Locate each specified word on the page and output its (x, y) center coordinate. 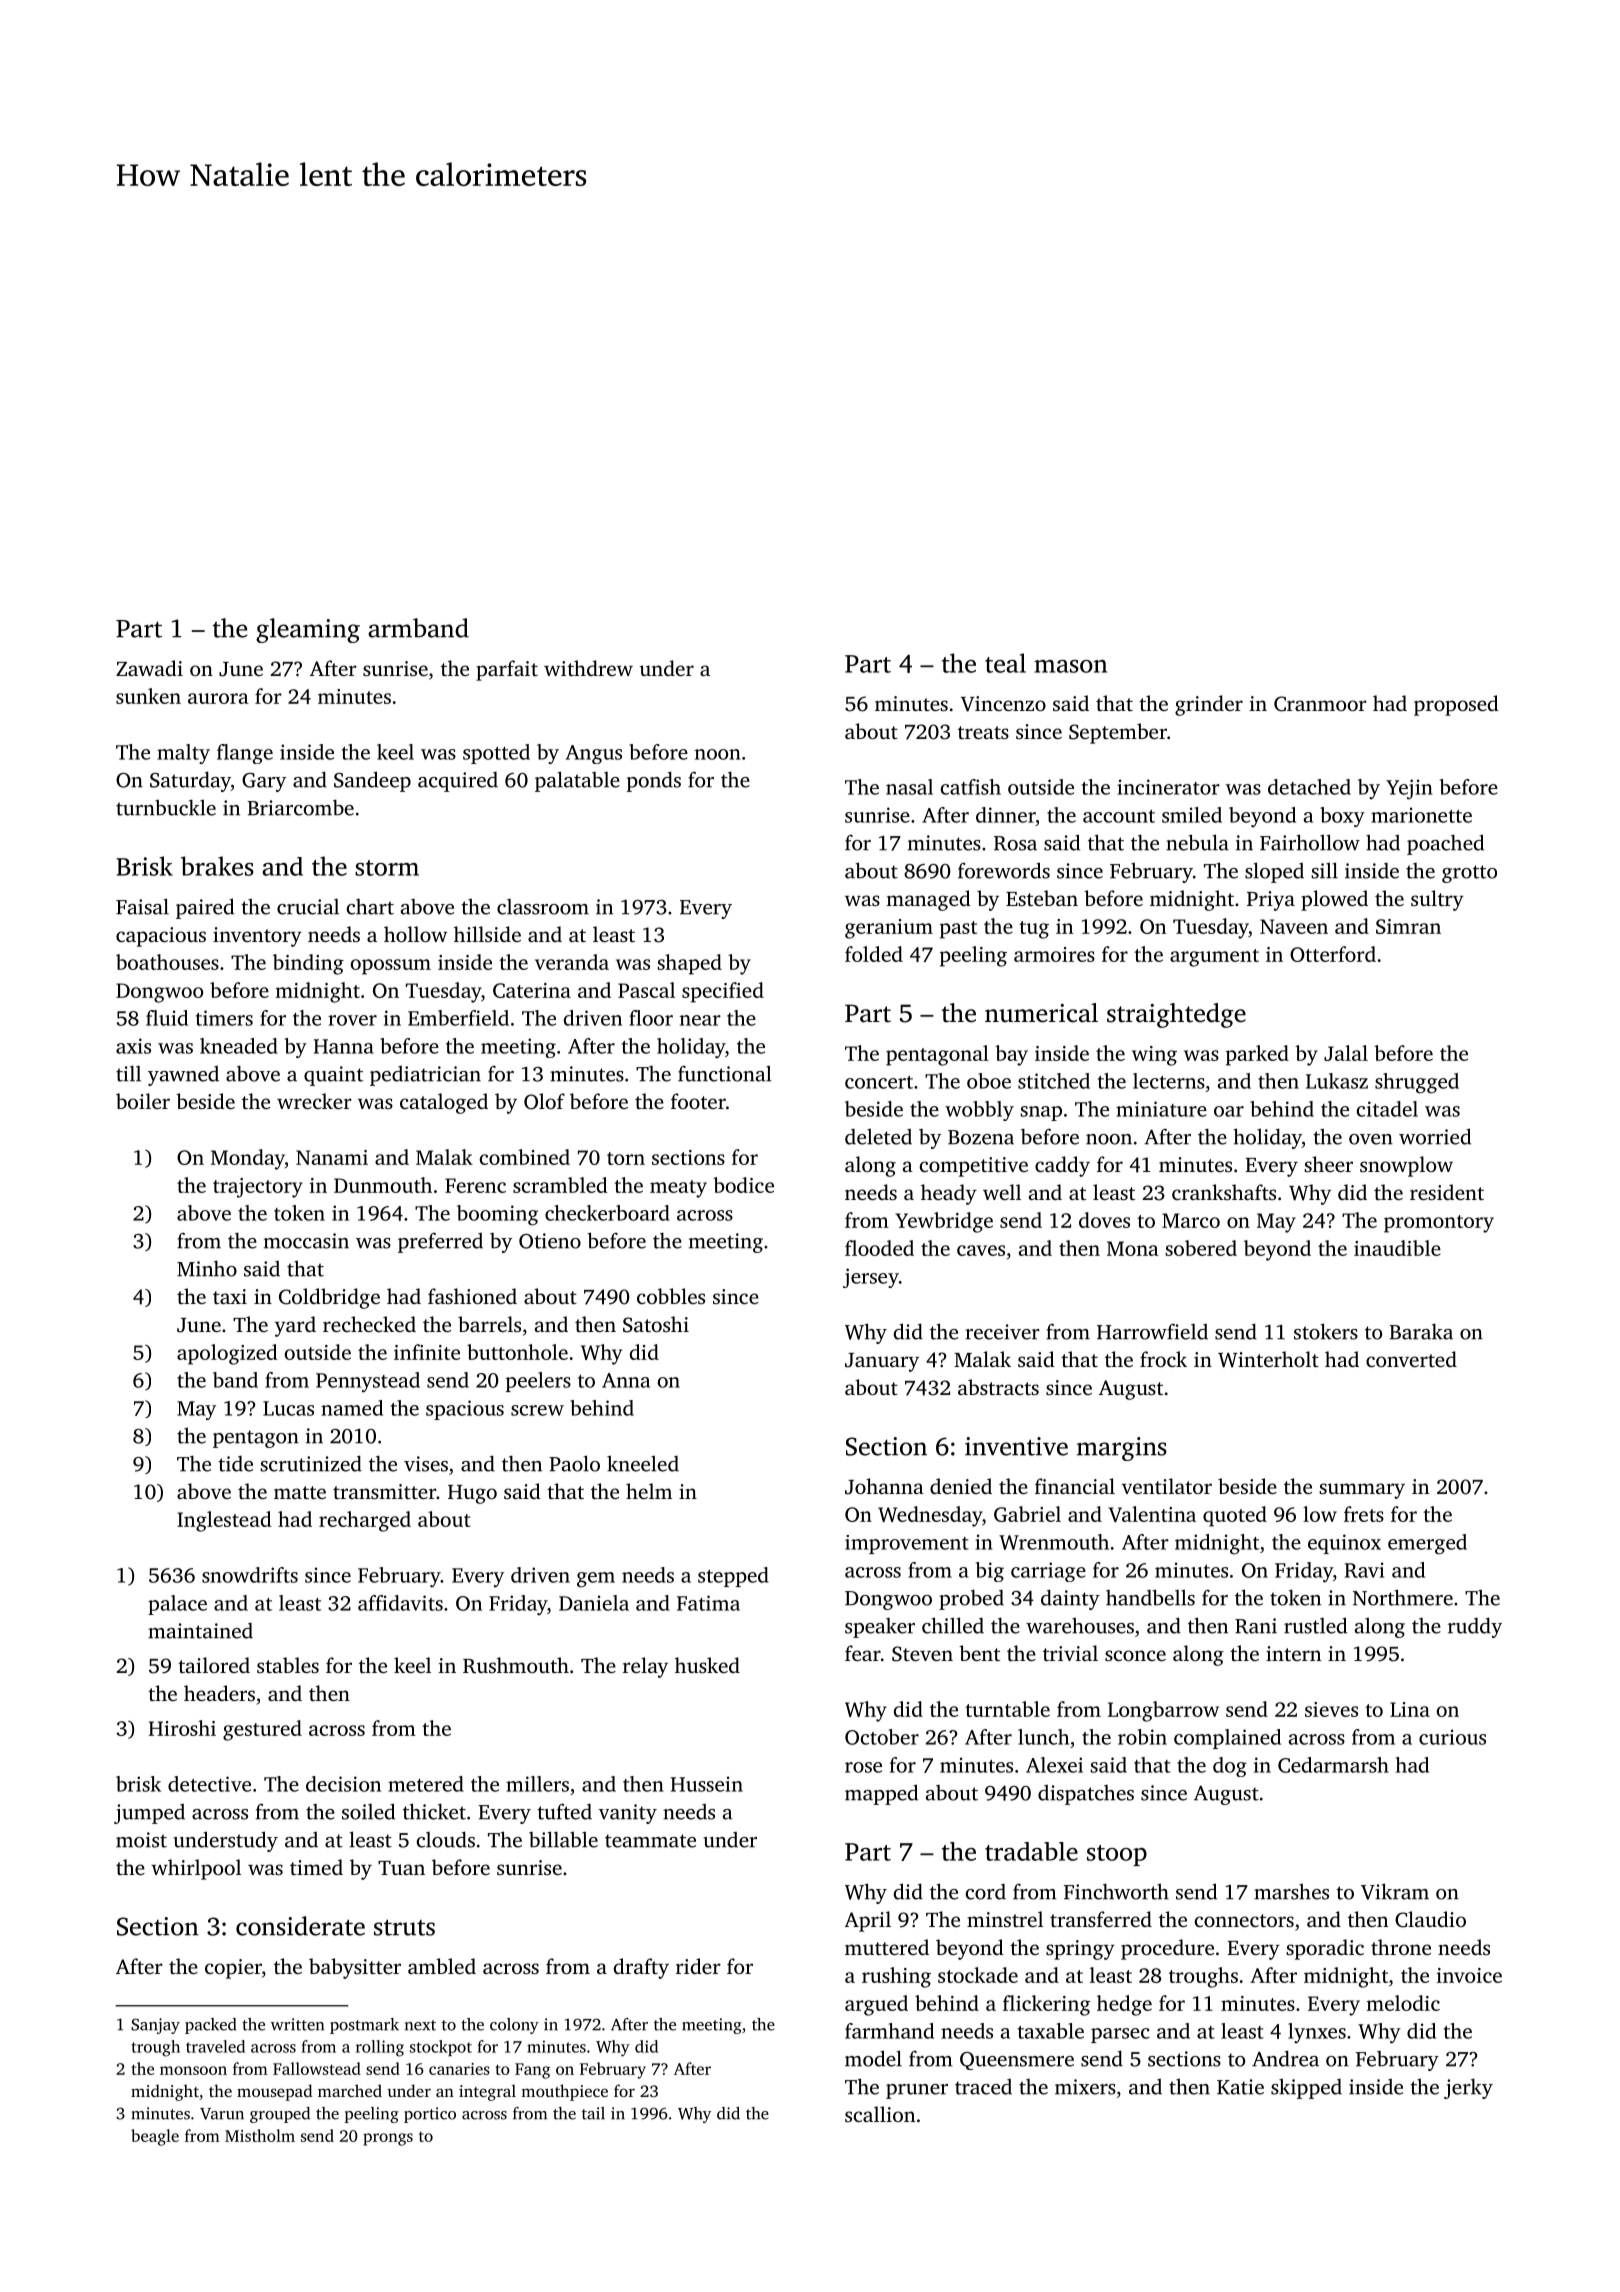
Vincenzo (1003, 704)
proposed (1456, 705)
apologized (227, 1354)
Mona (1133, 1248)
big (990, 1572)
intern (1293, 1653)
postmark (364, 2026)
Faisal (142, 906)
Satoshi (656, 1324)
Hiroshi (182, 1728)
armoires (1054, 954)
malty (183, 754)
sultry (1437, 900)
